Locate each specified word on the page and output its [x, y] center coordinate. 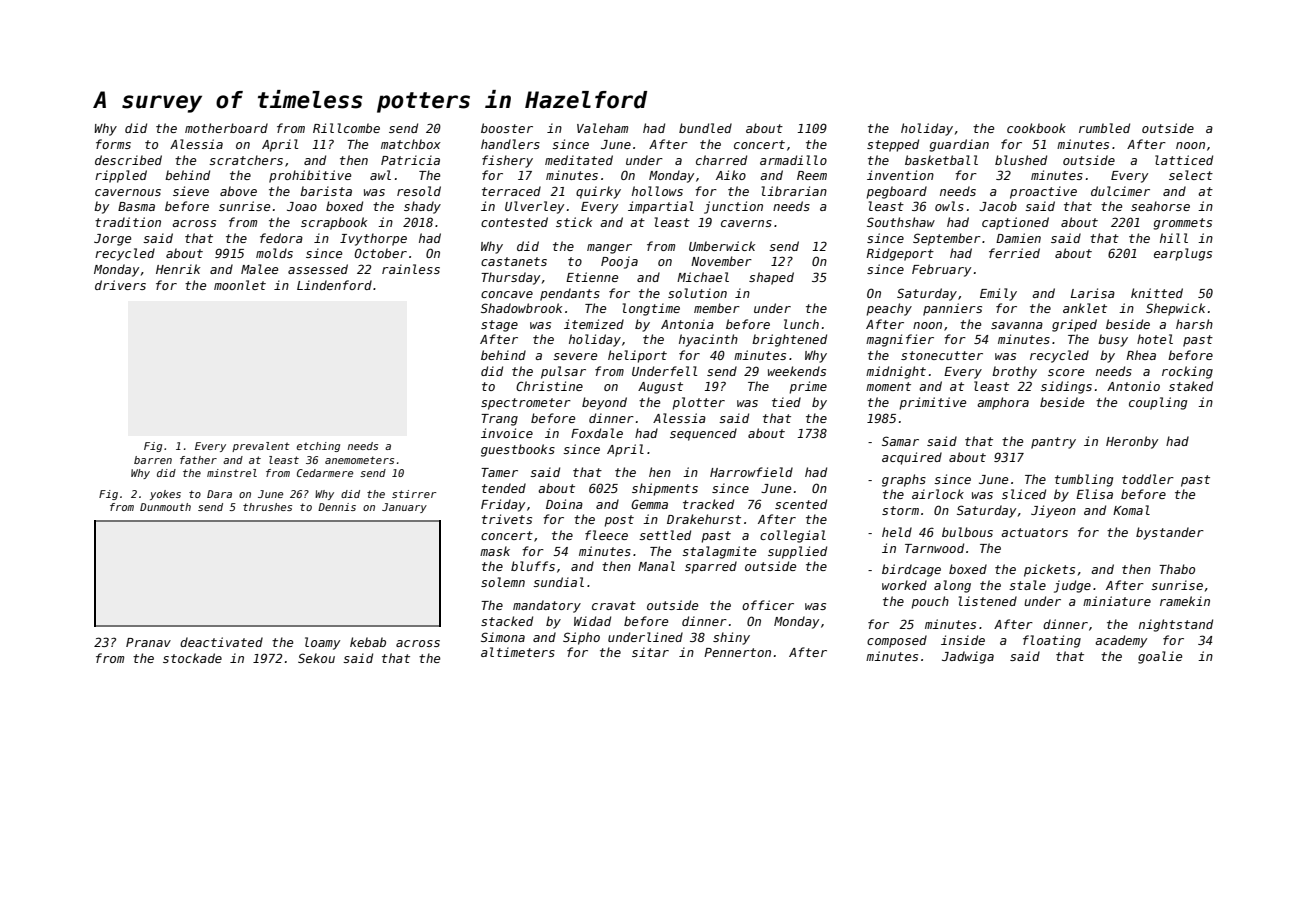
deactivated [221, 642]
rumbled [1104, 128]
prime [808, 387]
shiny [731, 638]
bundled [705, 128]
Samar [900, 441]
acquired [912, 458]
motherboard [226, 128]
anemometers [359, 460]
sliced [1024, 494]
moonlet [240, 285]
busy [1113, 340]
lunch [801, 324]
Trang [499, 420]
